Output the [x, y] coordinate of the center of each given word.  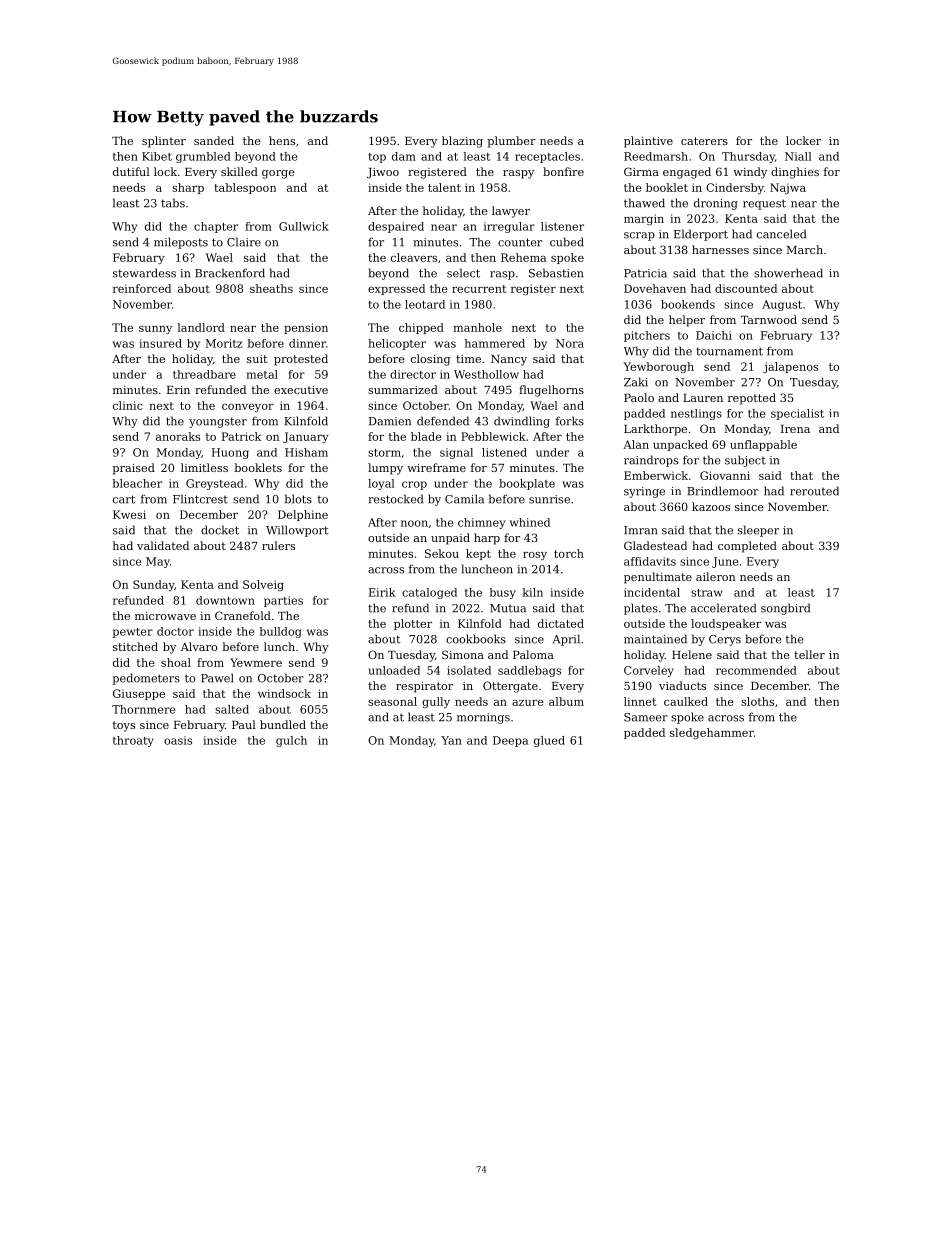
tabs [173, 203]
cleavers [414, 257]
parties [283, 601]
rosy [535, 556]
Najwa [788, 188]
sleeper [758, 531]
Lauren [703, 398]
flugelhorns [551, 391]
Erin [178, 390]
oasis [178, 740]
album [566, 701]
